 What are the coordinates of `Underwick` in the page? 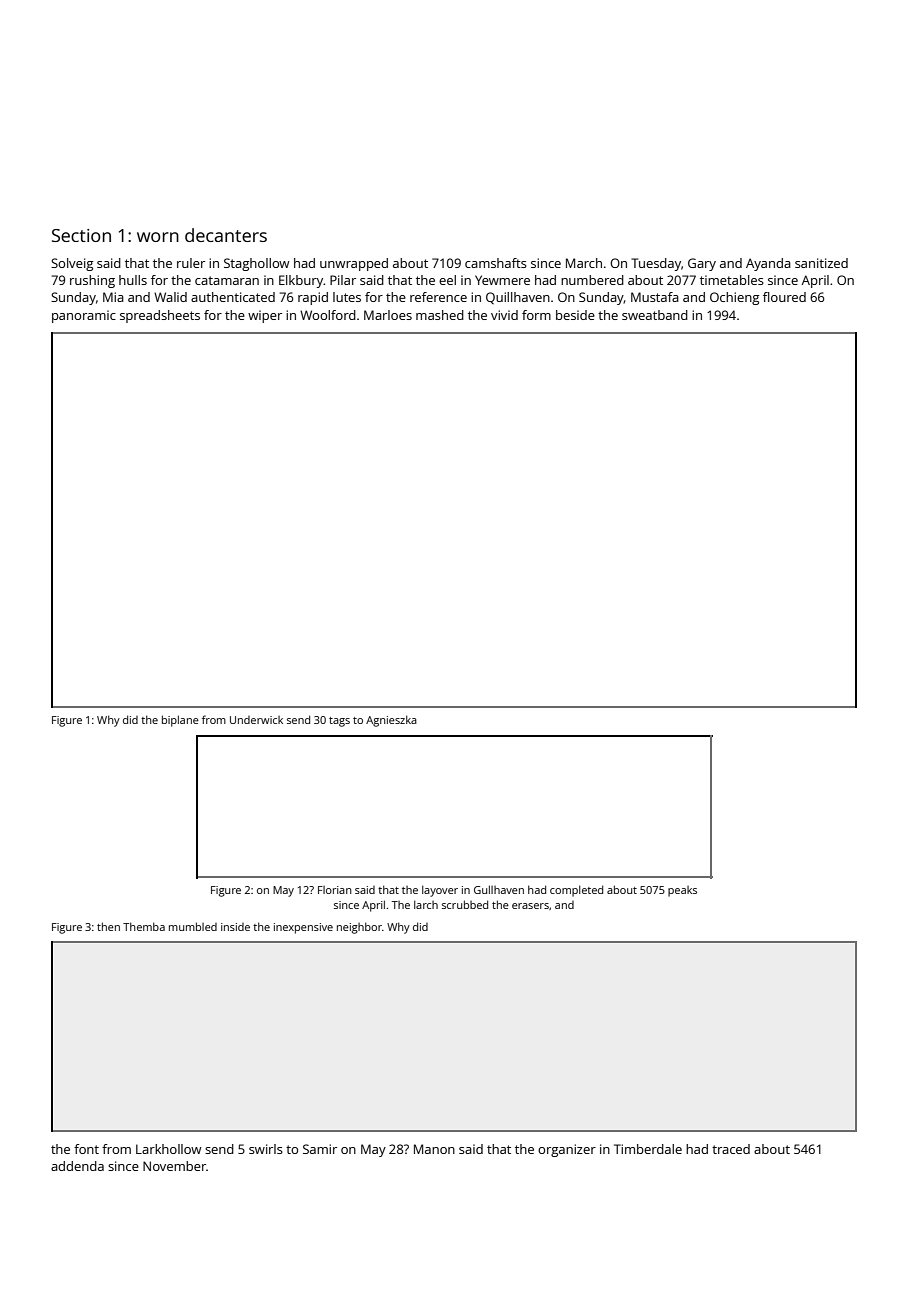 It's located at (256, 720).
